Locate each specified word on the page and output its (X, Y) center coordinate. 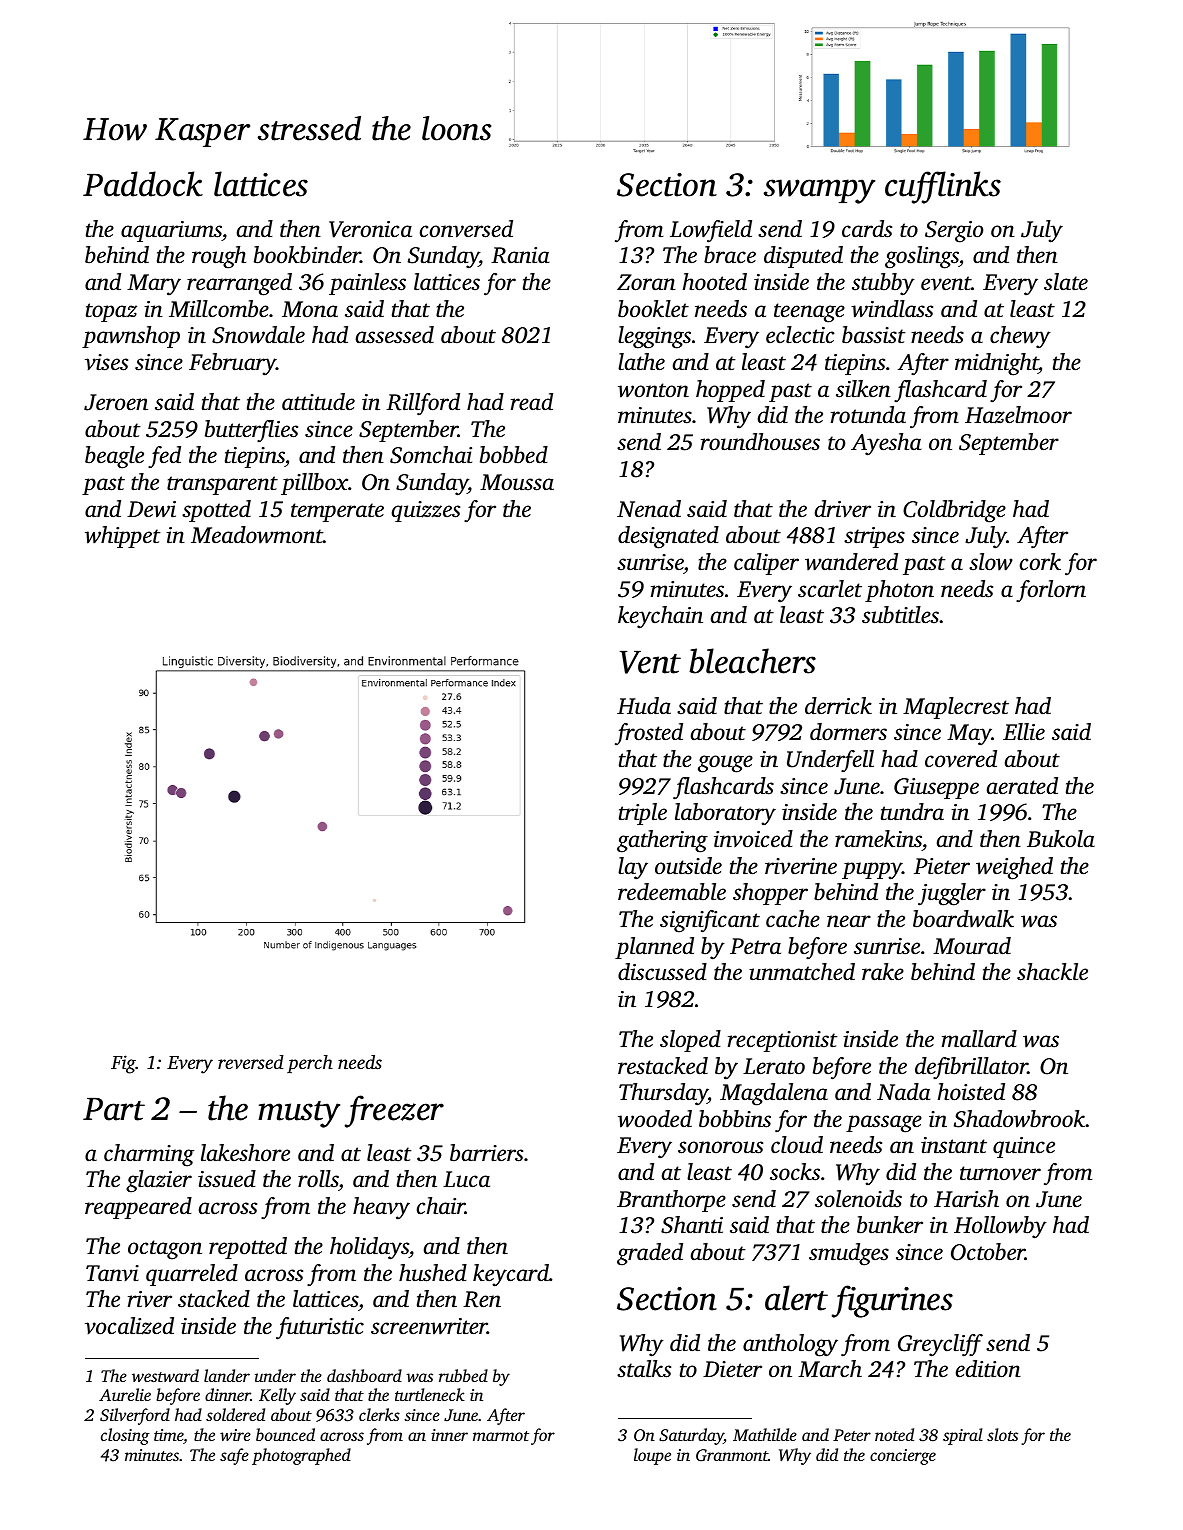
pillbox (314, 484)
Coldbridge (954, 511)
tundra (912, 811)
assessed (395, 335)
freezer (394, 1111)
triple (643, 814)
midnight (997, 364)
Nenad (649, 509)
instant (954, 1145)
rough (219, 257)
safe (234, 1456)
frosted (649, 734)
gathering (662, 841)
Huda (644, 706)
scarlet (830, 589)
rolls (318, 1180)
